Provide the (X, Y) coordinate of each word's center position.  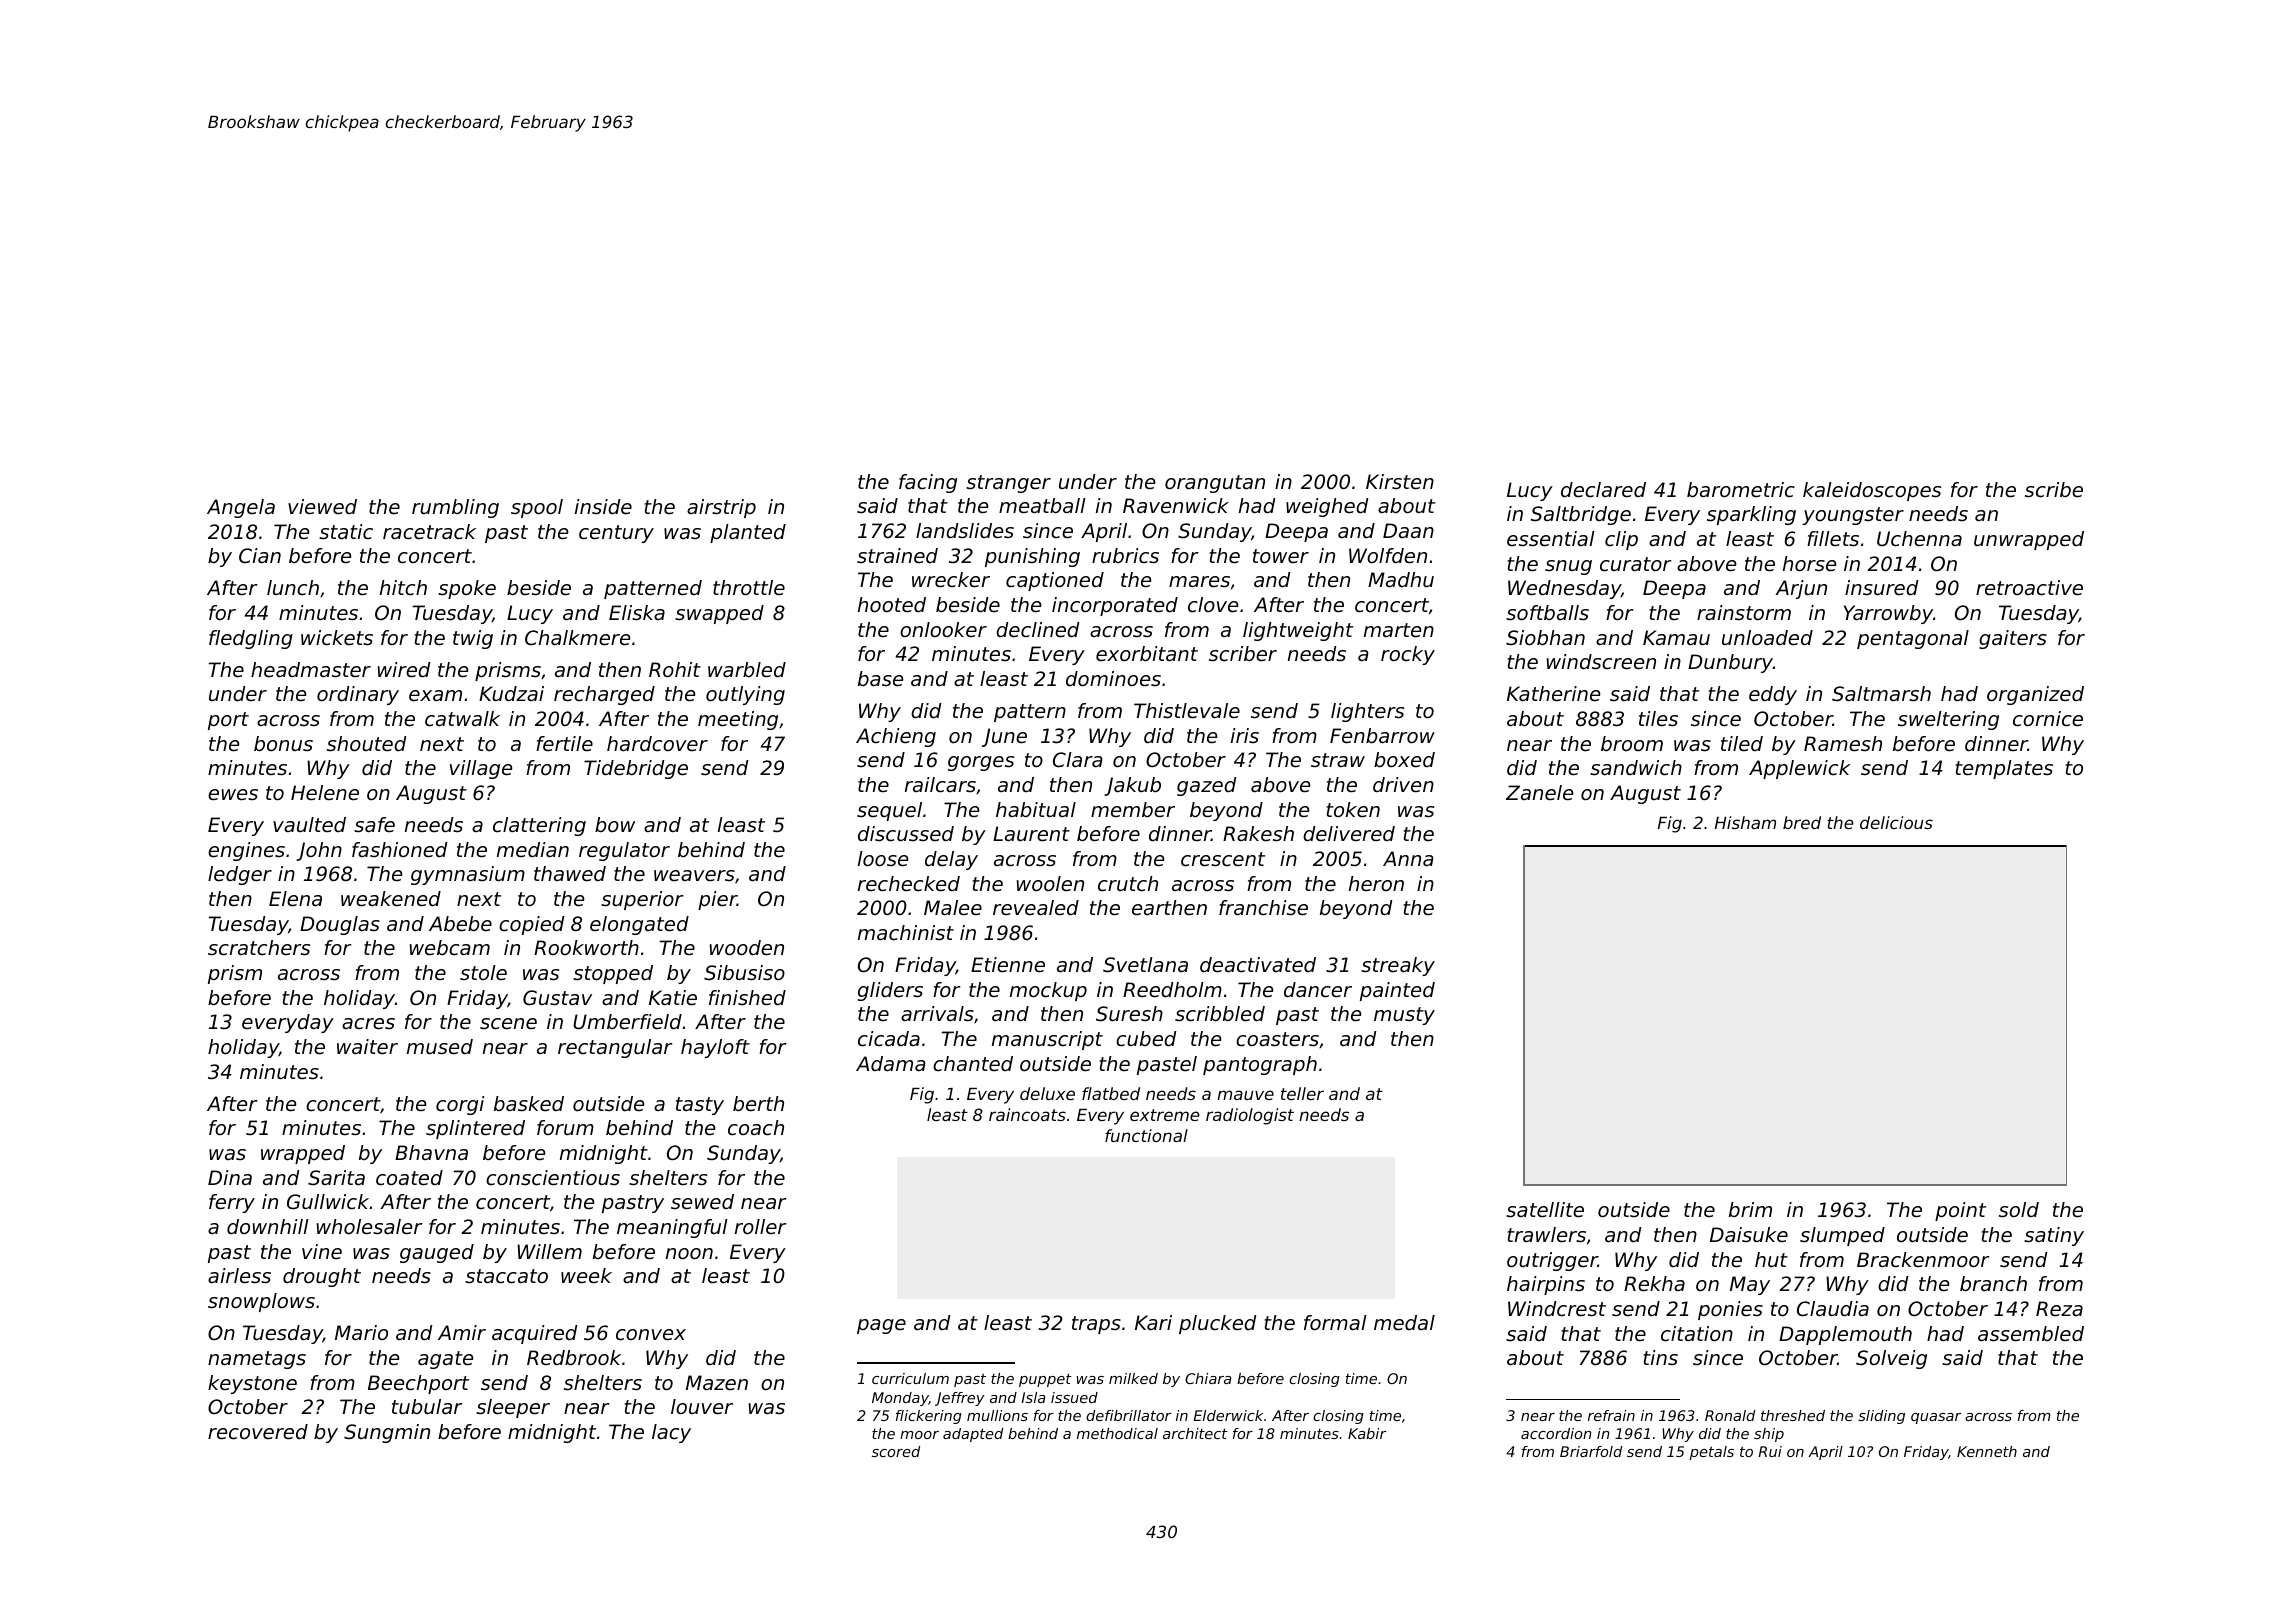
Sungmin (387, 1433)
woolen (1050, 884)
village (481, 769)
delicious (1896, 822)
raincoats (1027, 1114)
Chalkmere (577, 638)
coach (756, 1128)
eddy (1773, 695)
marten (1399, 630)
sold (2019, 1210)
